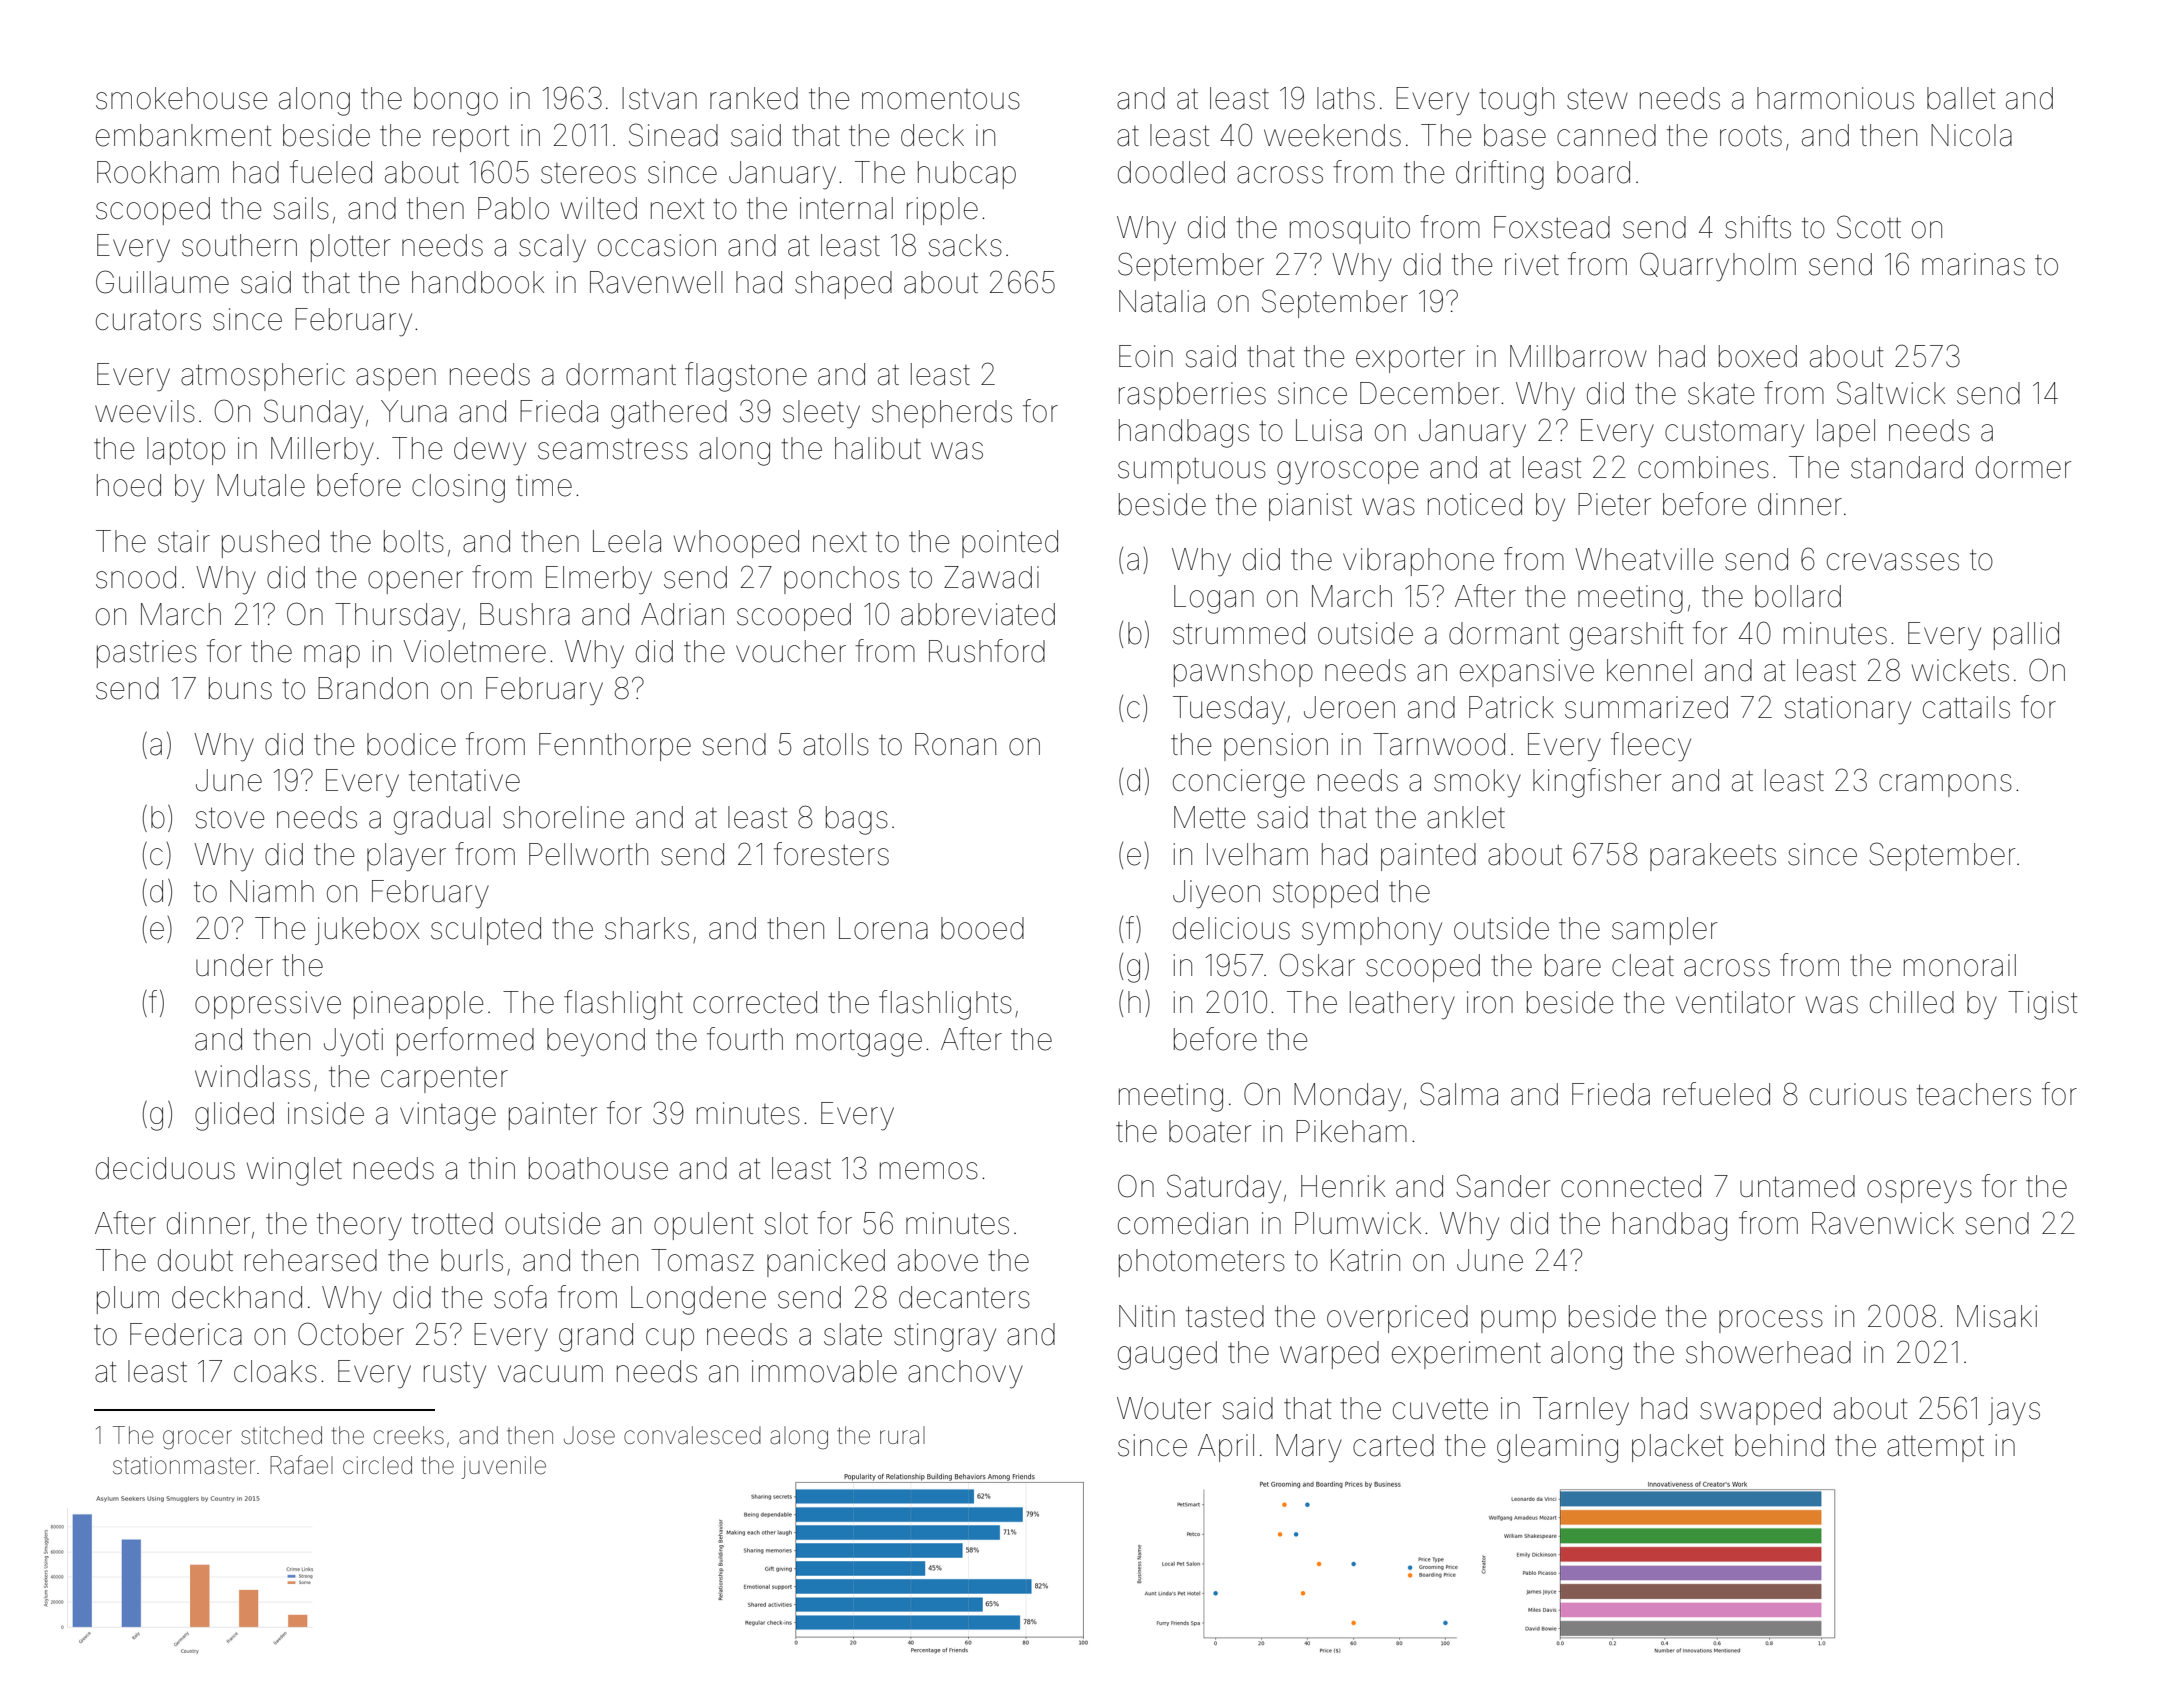 This screenshot has width=2178, height=1683. Describe the element at coordinates (1966, 707) in the screenshot. I see `cattails` at that location.
